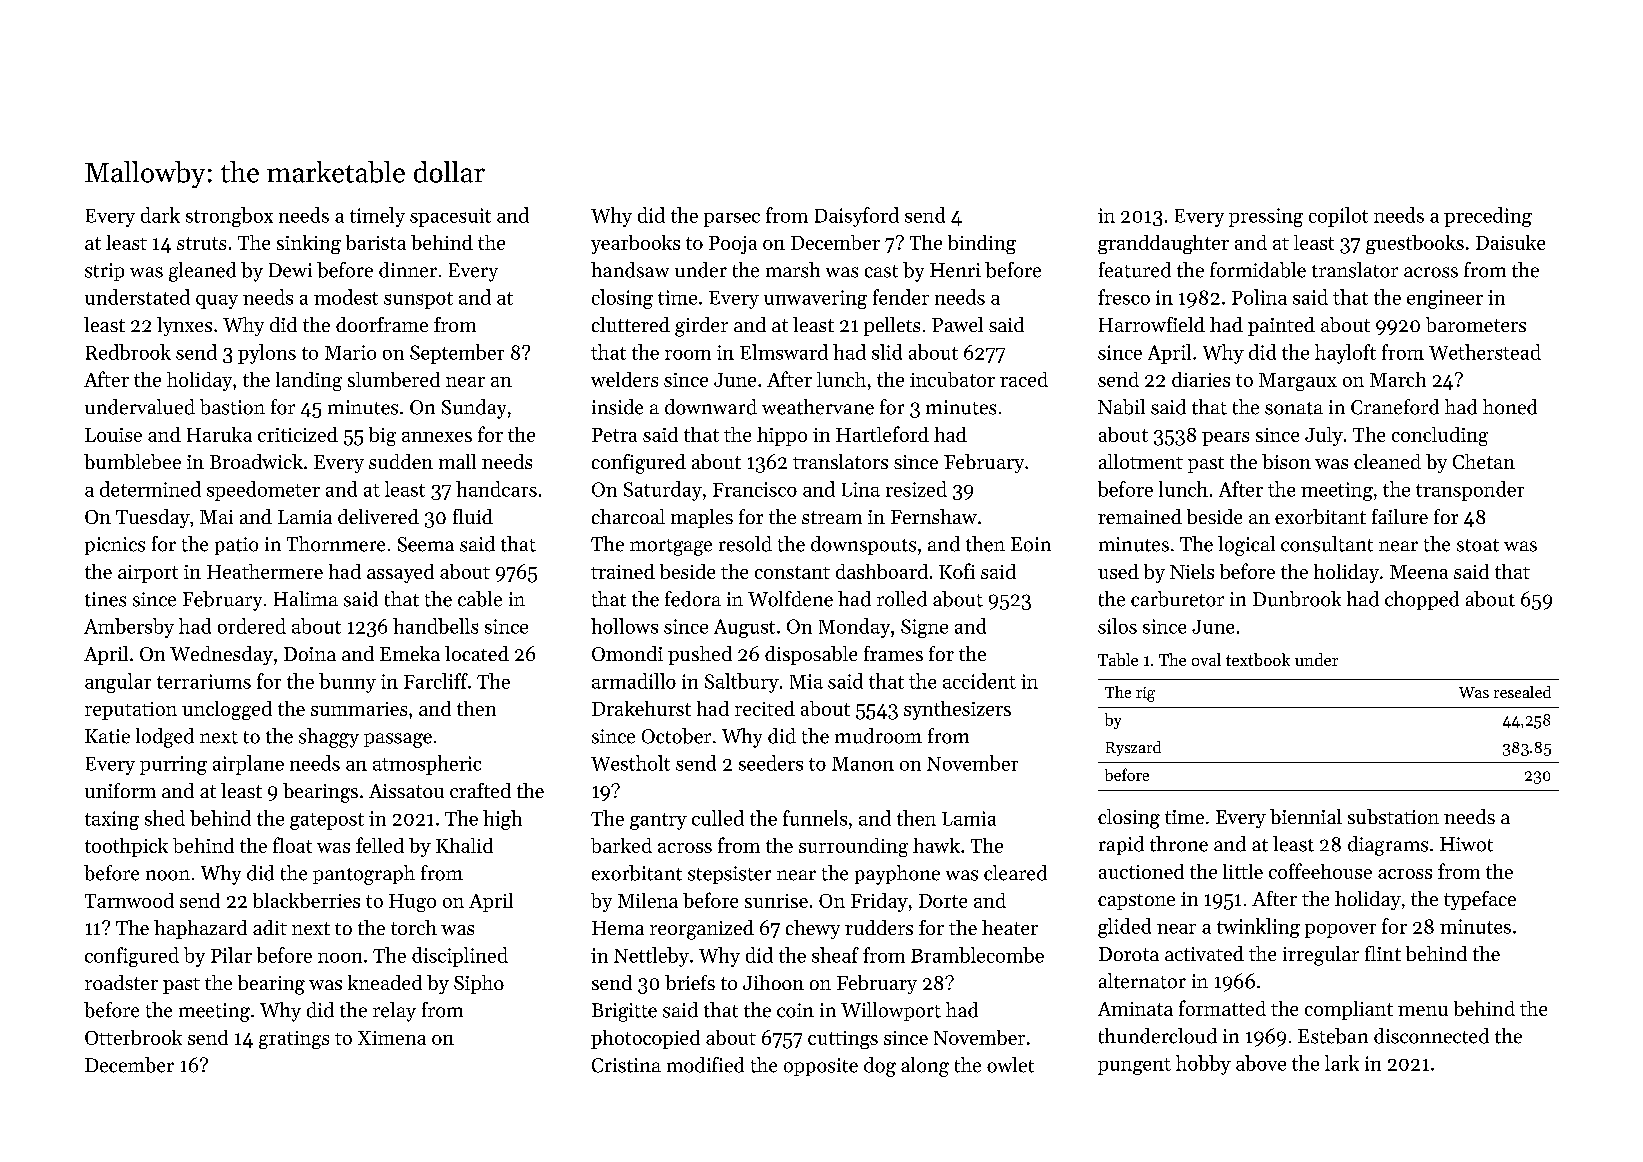 Image resolution: width=1643 pixels, height=1162 pixels. I want to click on above, so click(1261, 1063).
